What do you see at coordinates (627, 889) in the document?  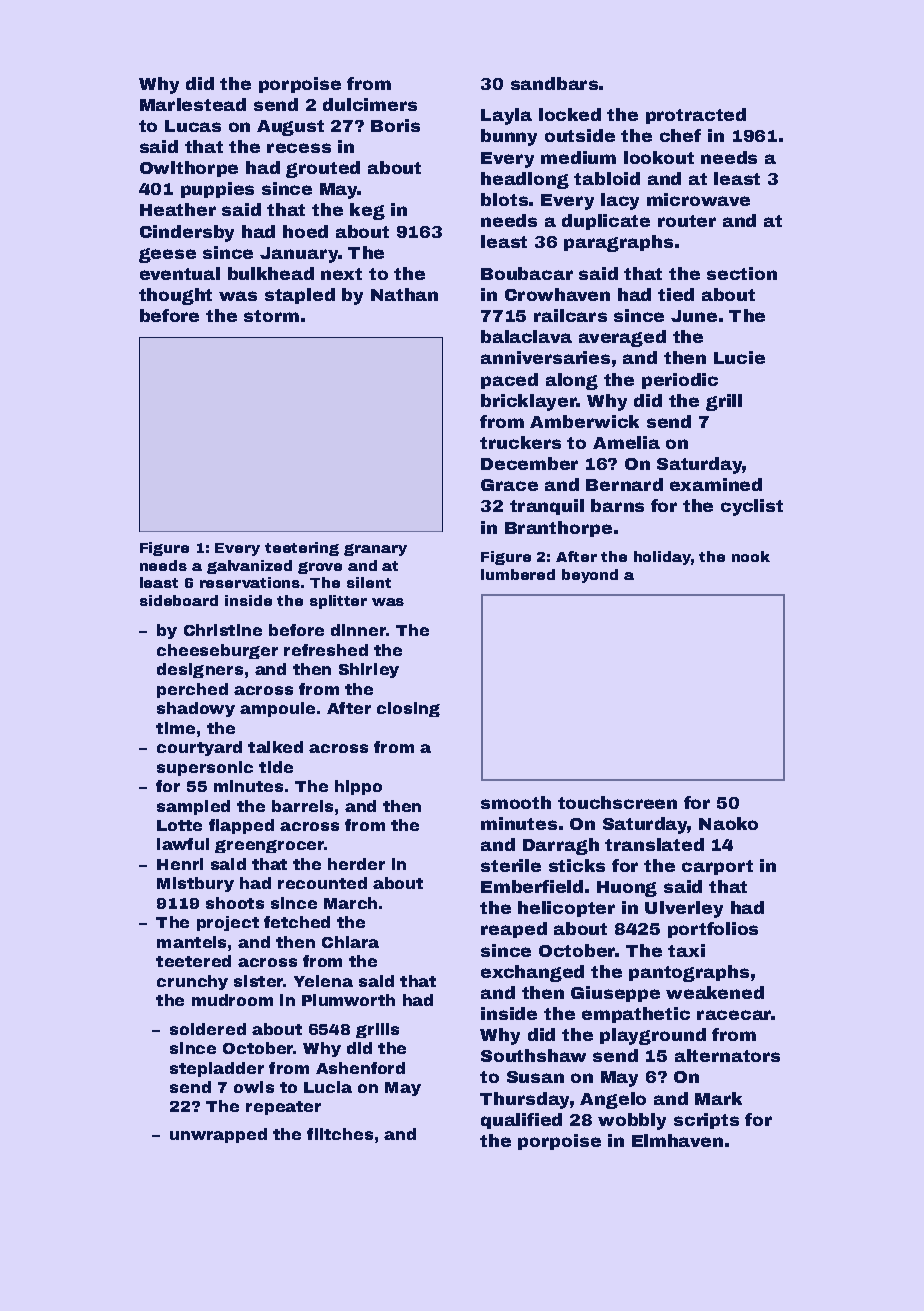 I see `Huong` at bounding box center [627, 889].
